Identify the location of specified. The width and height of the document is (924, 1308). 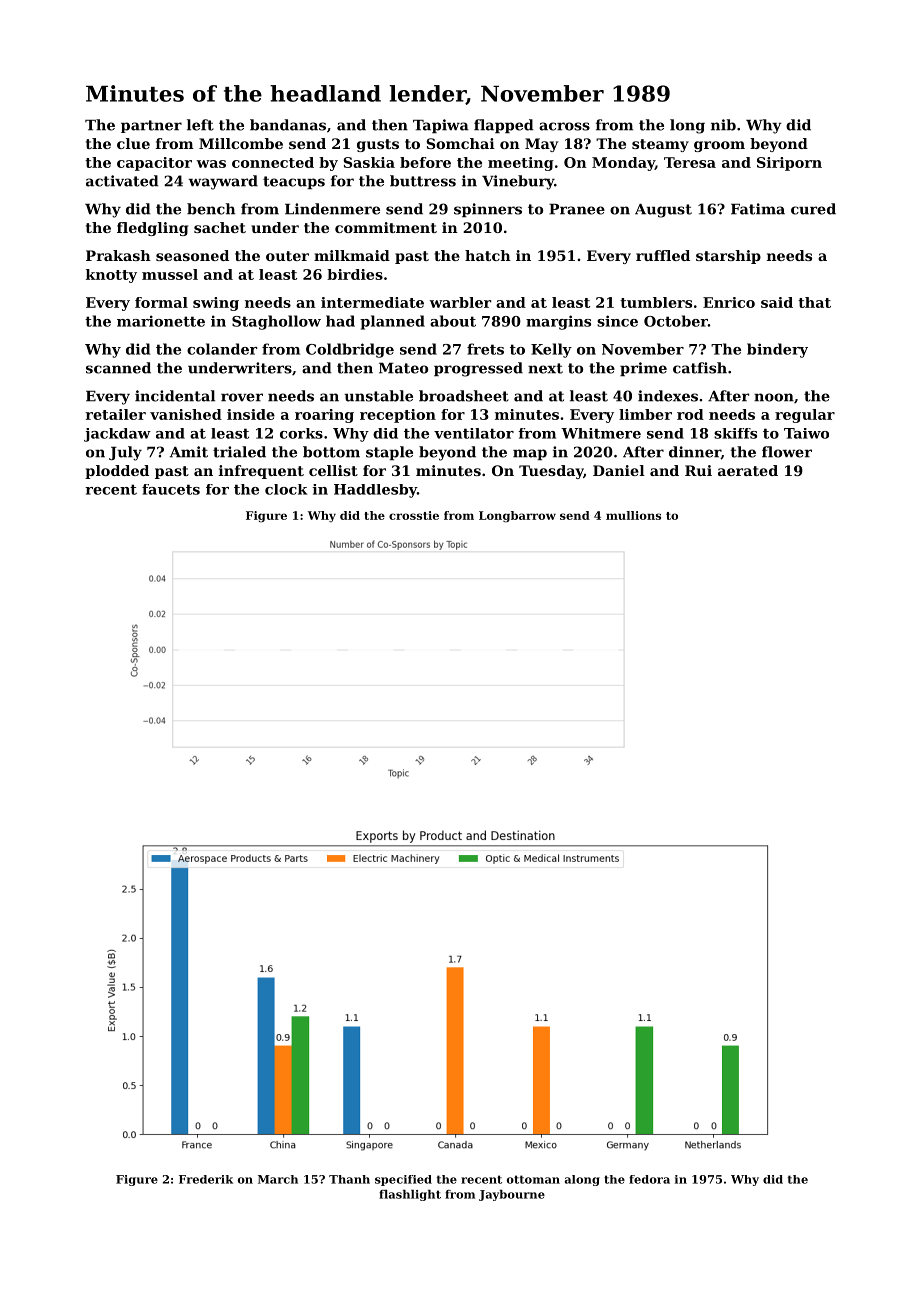
(403, 1180).
